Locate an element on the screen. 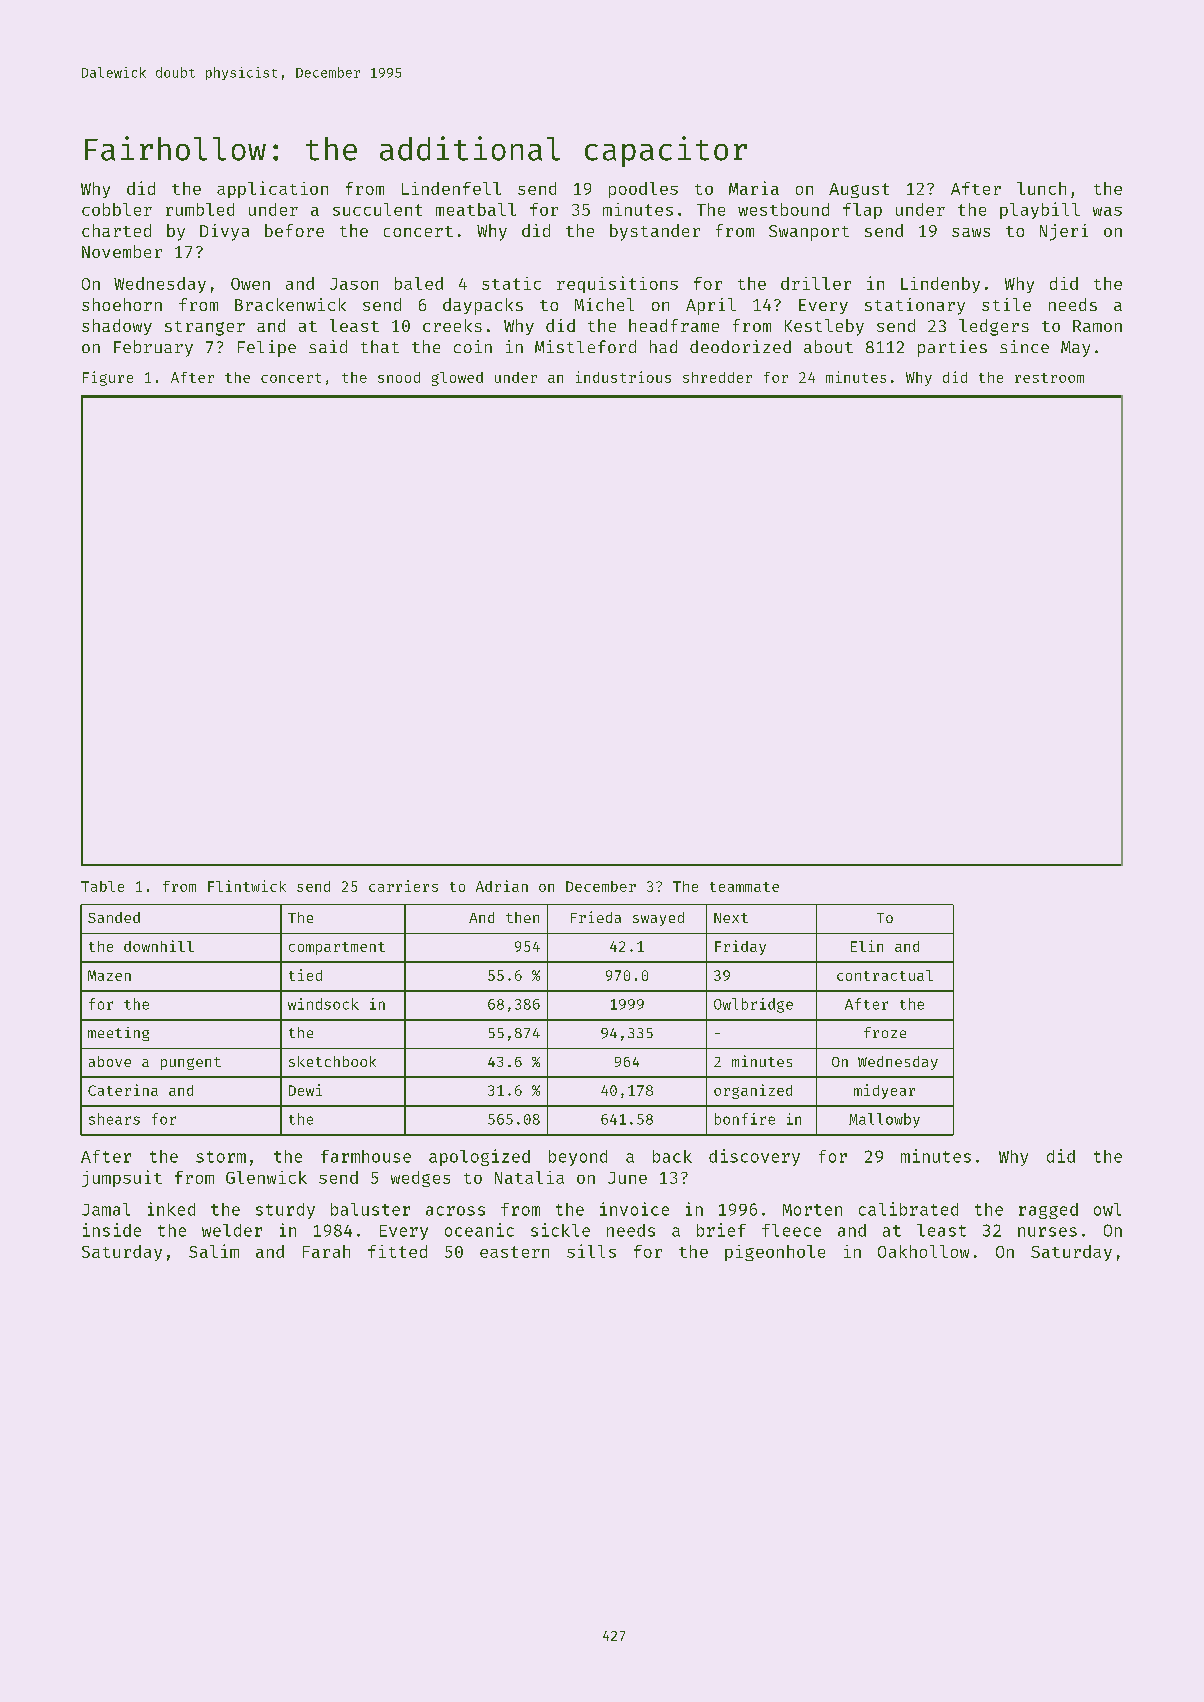 The width and height of the screenshot is (1204, 1702). Elin is located at coordinates (867, 946).
